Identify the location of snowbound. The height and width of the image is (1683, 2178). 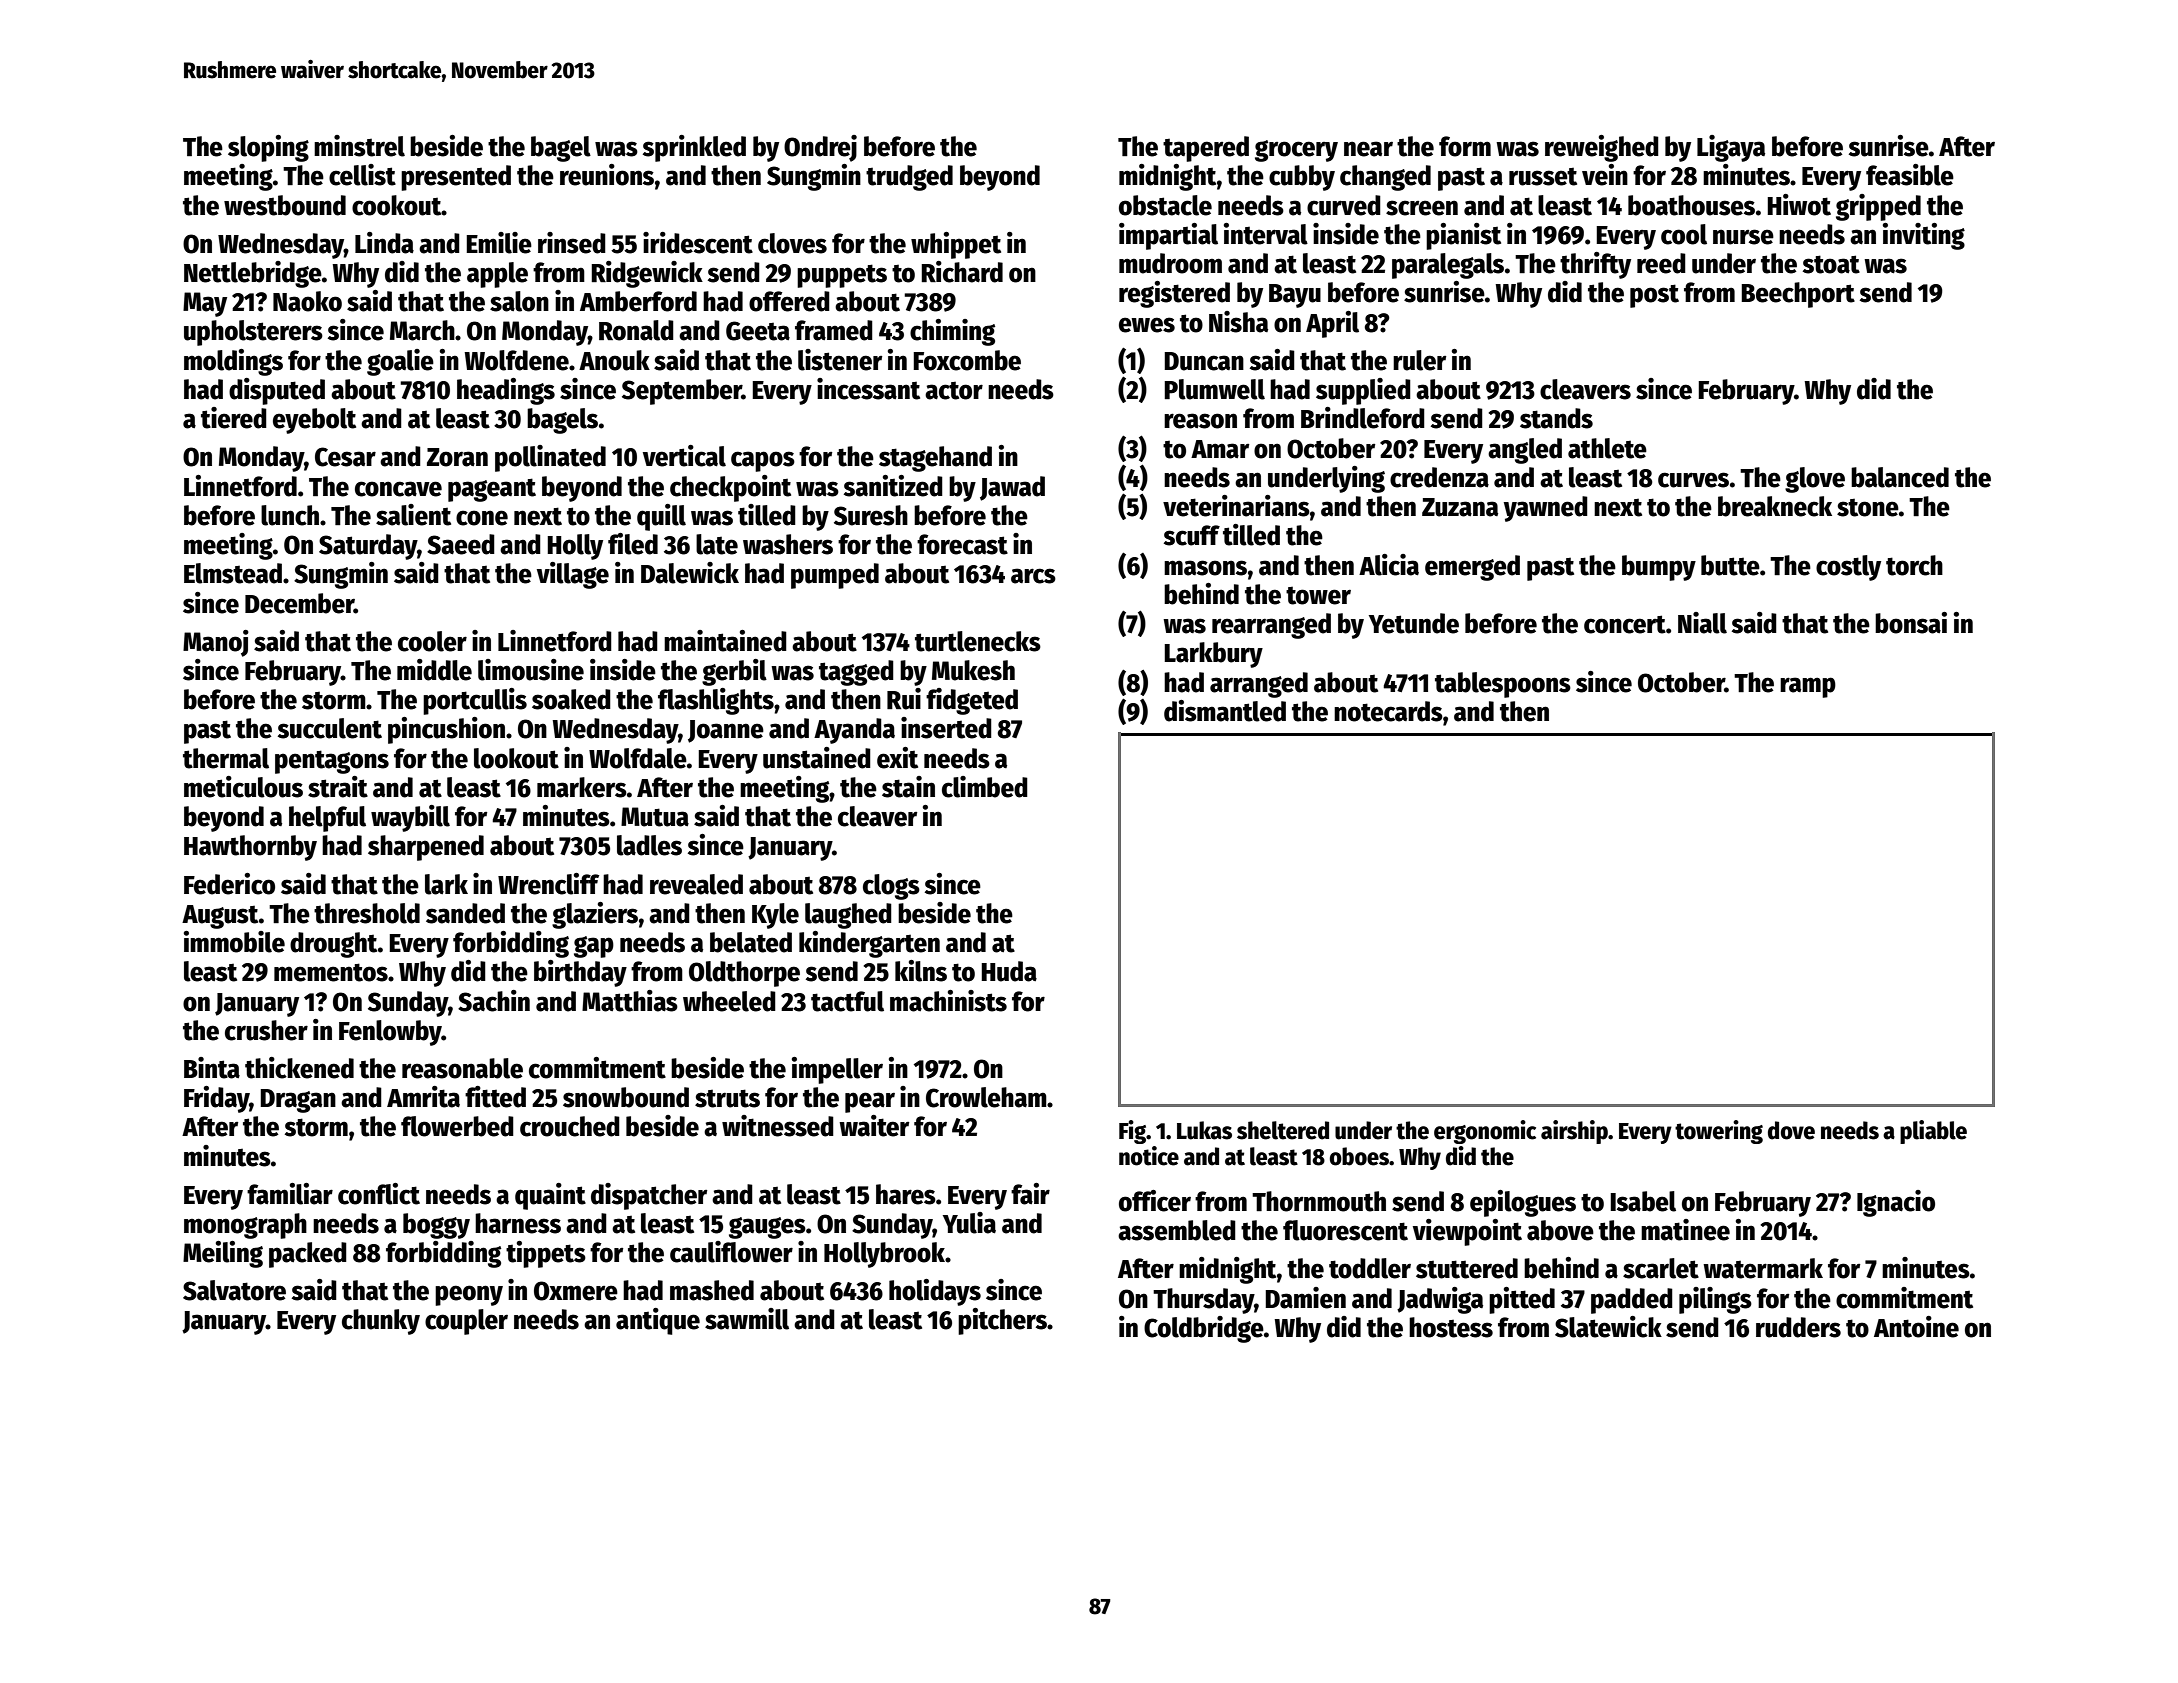
(626, 1097).
